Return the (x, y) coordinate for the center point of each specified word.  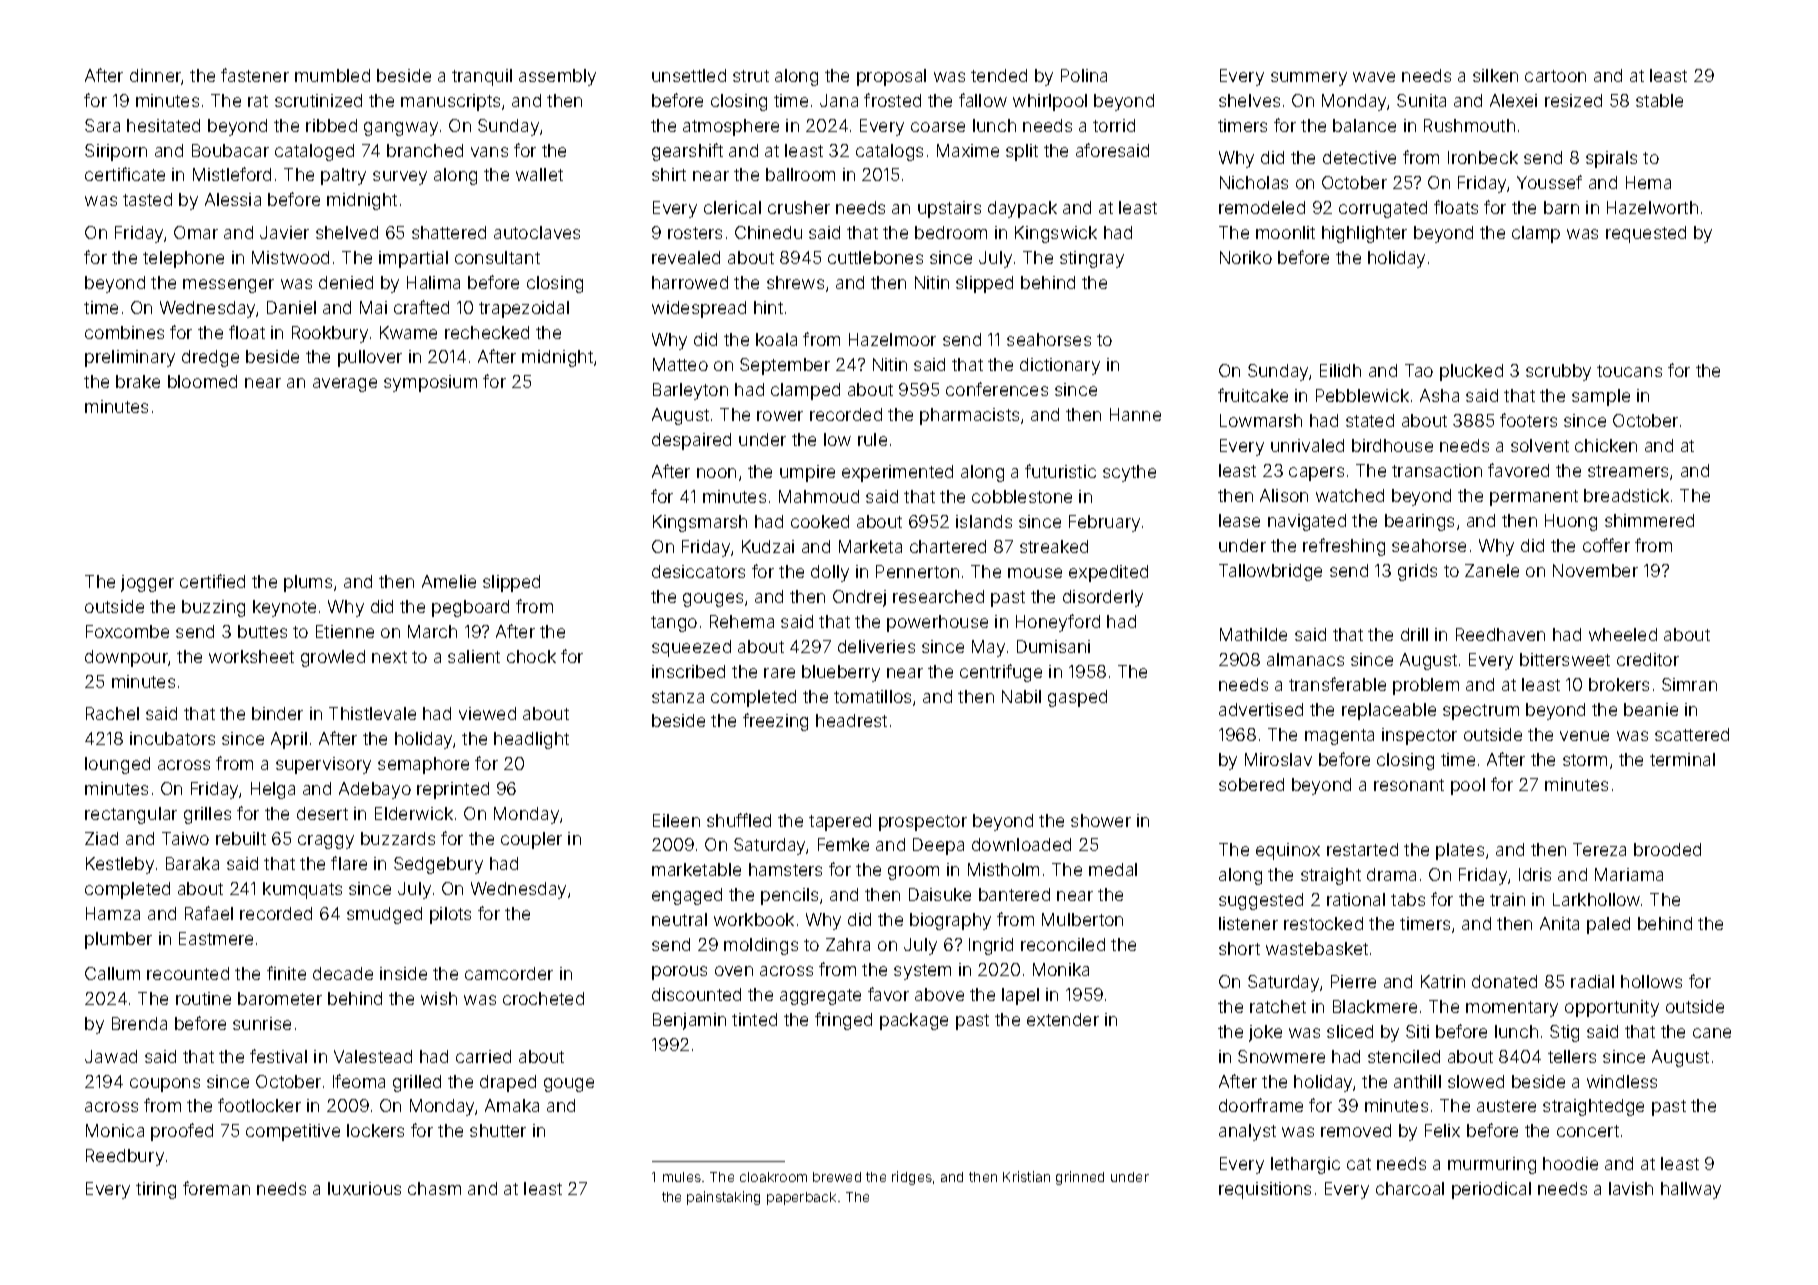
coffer (1606, 545)
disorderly (1103, 598)
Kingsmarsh (700, 523)
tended (999, 75)
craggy (326, 842)
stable (1659, 100)
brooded (1667, 849)
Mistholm (1003, 869)
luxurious (364, 1188)
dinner (156, 77)
